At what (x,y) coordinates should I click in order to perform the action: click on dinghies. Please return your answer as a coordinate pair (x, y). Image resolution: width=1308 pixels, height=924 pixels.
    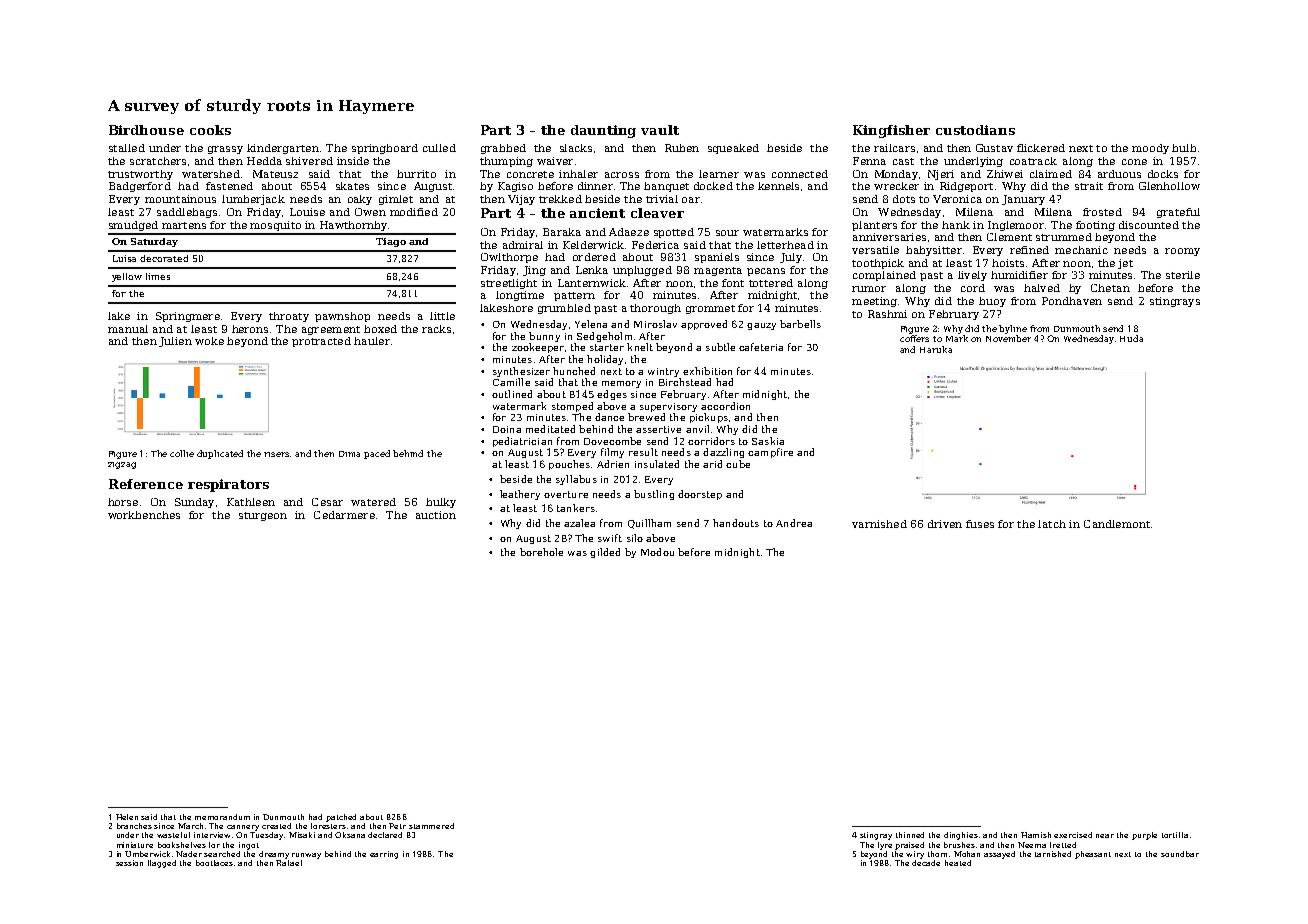
    Looking at the image, I should click on (961, 836).
